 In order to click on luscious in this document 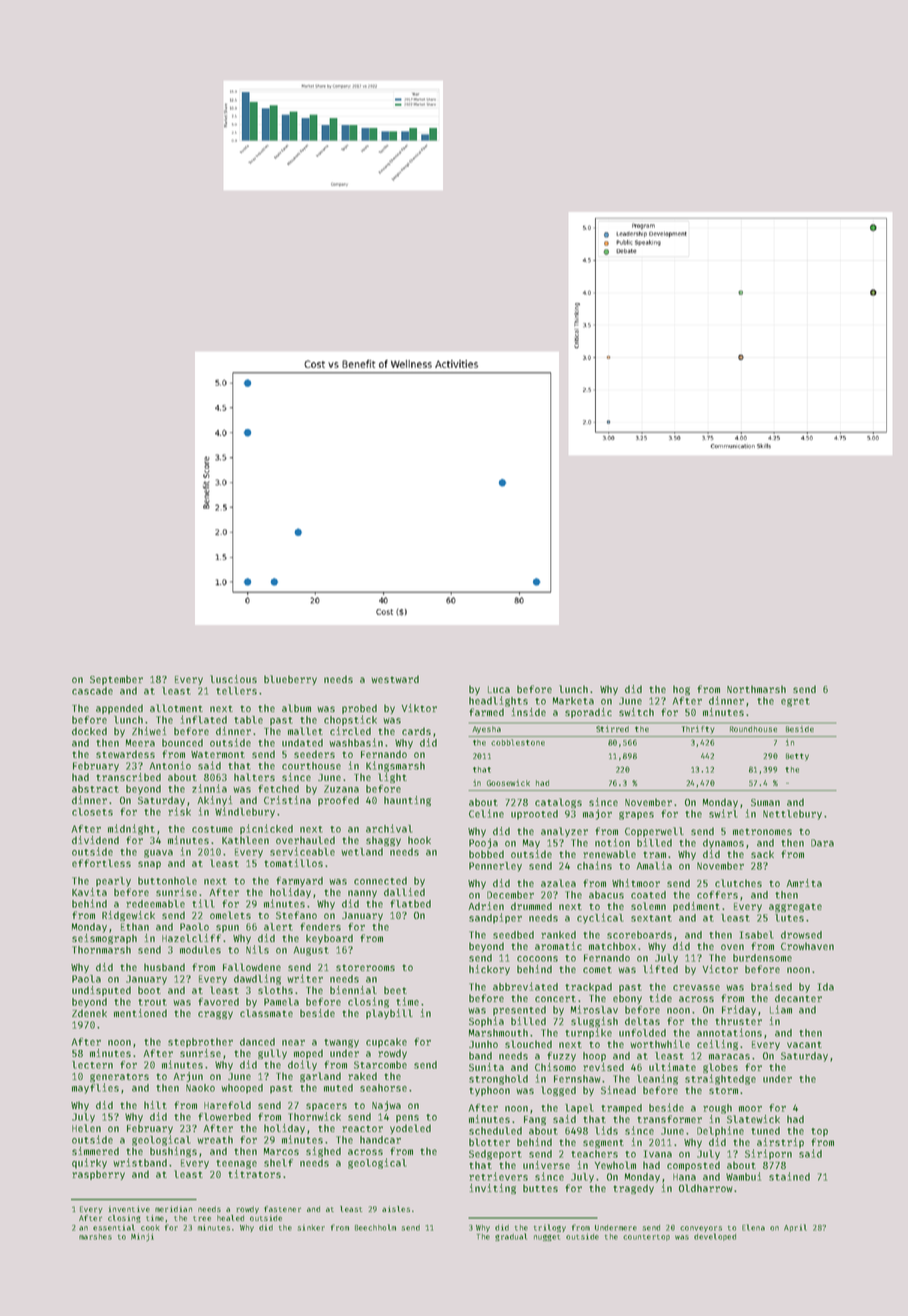, I will do `click(233, 679)`.
